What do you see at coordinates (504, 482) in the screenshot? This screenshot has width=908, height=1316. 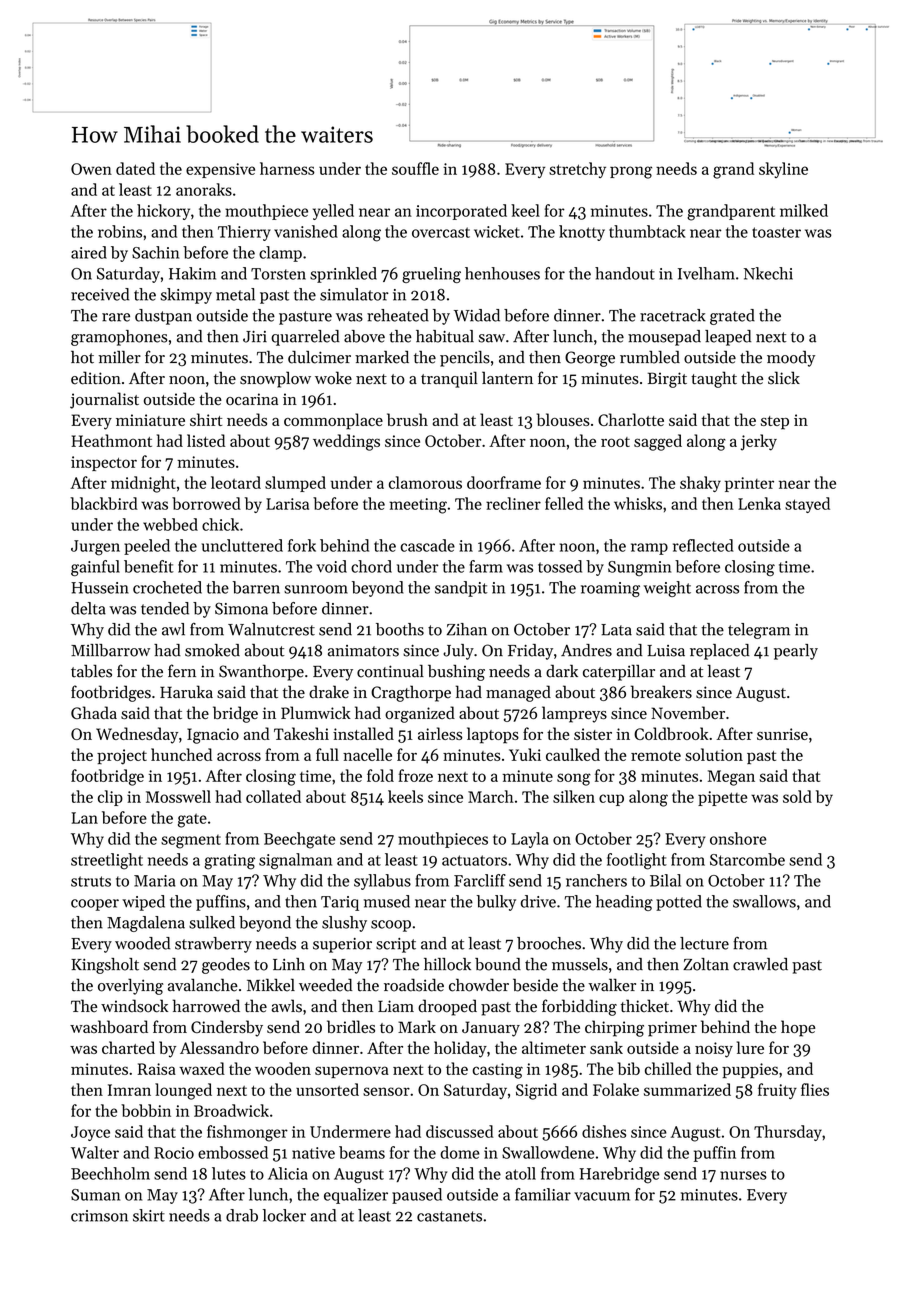 I see `doorframe` at bounding box center [504, 482].
